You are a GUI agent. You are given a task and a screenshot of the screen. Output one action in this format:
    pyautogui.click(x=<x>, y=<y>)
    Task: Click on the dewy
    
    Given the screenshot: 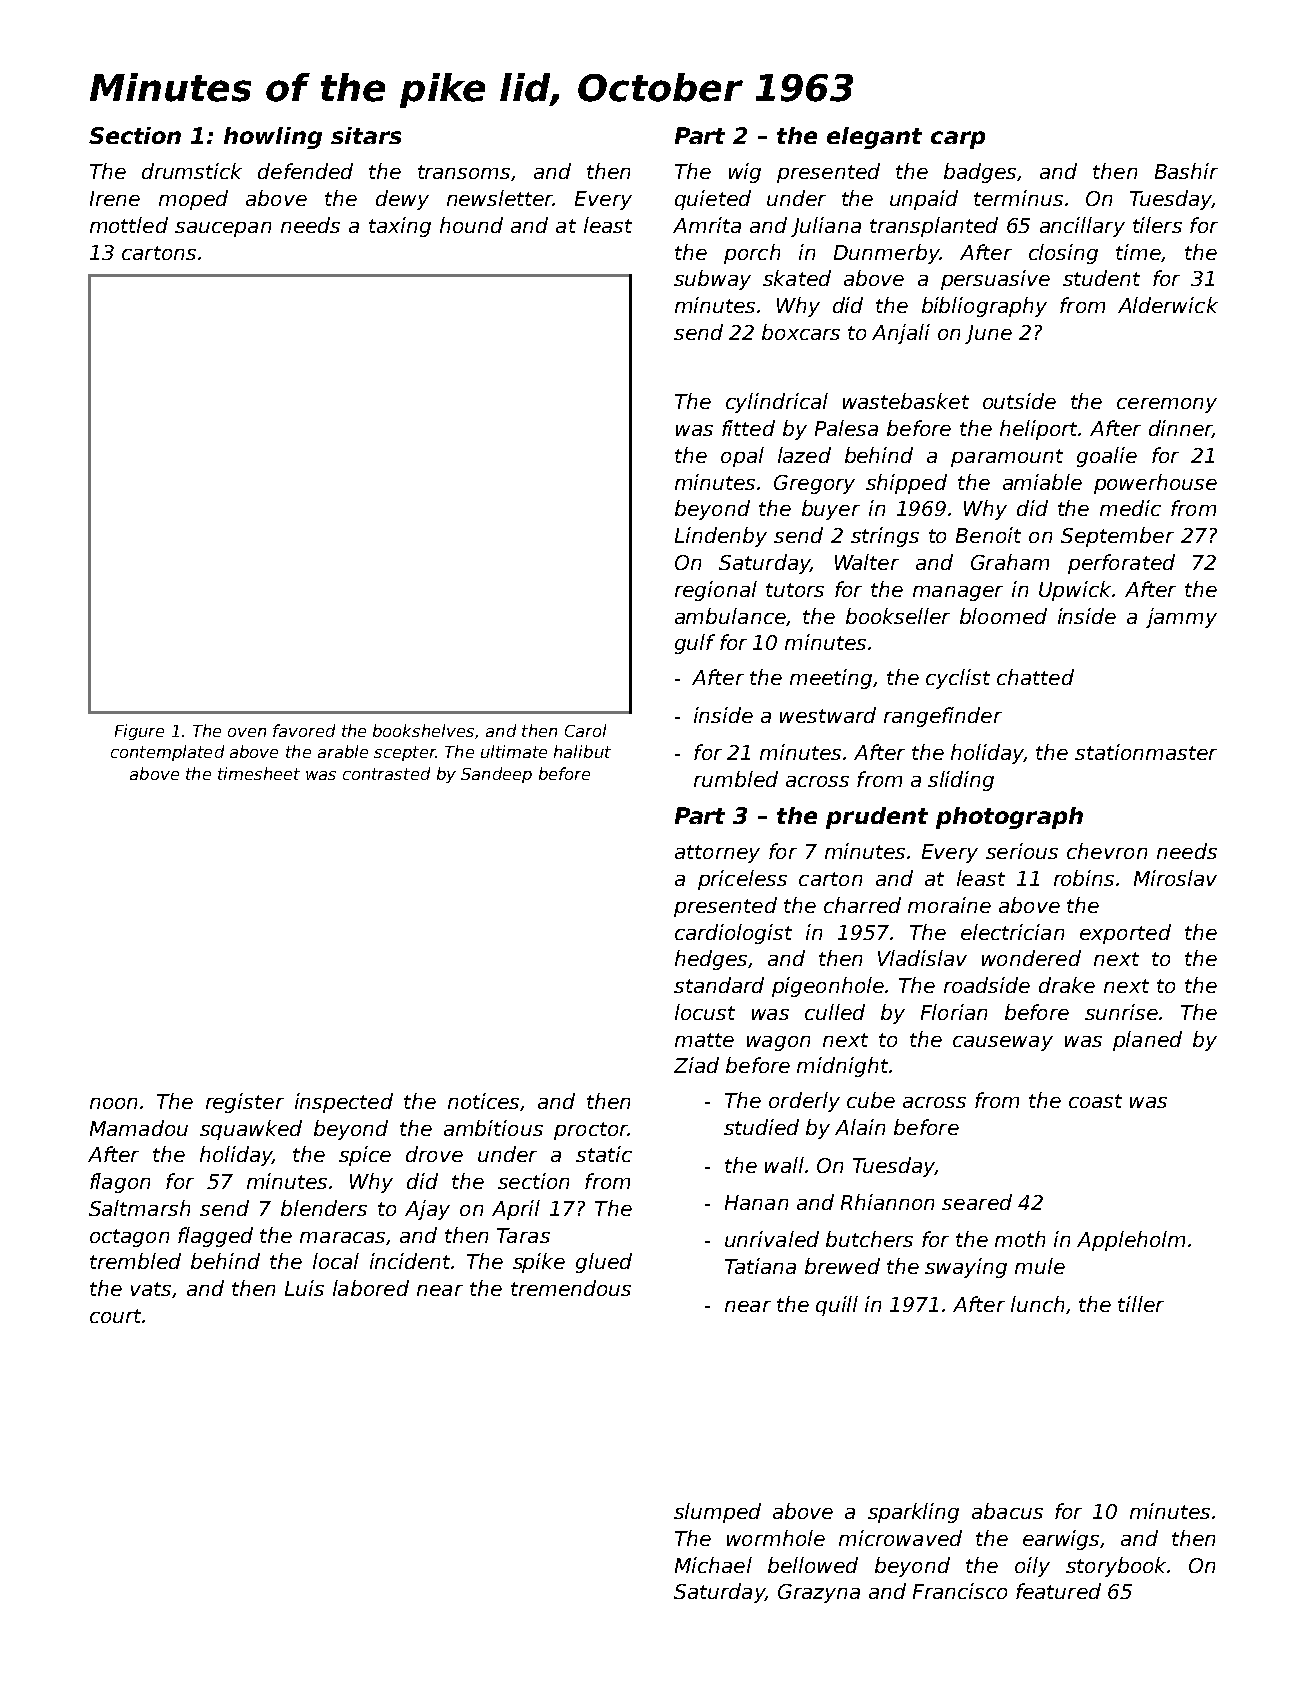 What is the action you would take?
    pyautogui.click(x=402, y=200)
